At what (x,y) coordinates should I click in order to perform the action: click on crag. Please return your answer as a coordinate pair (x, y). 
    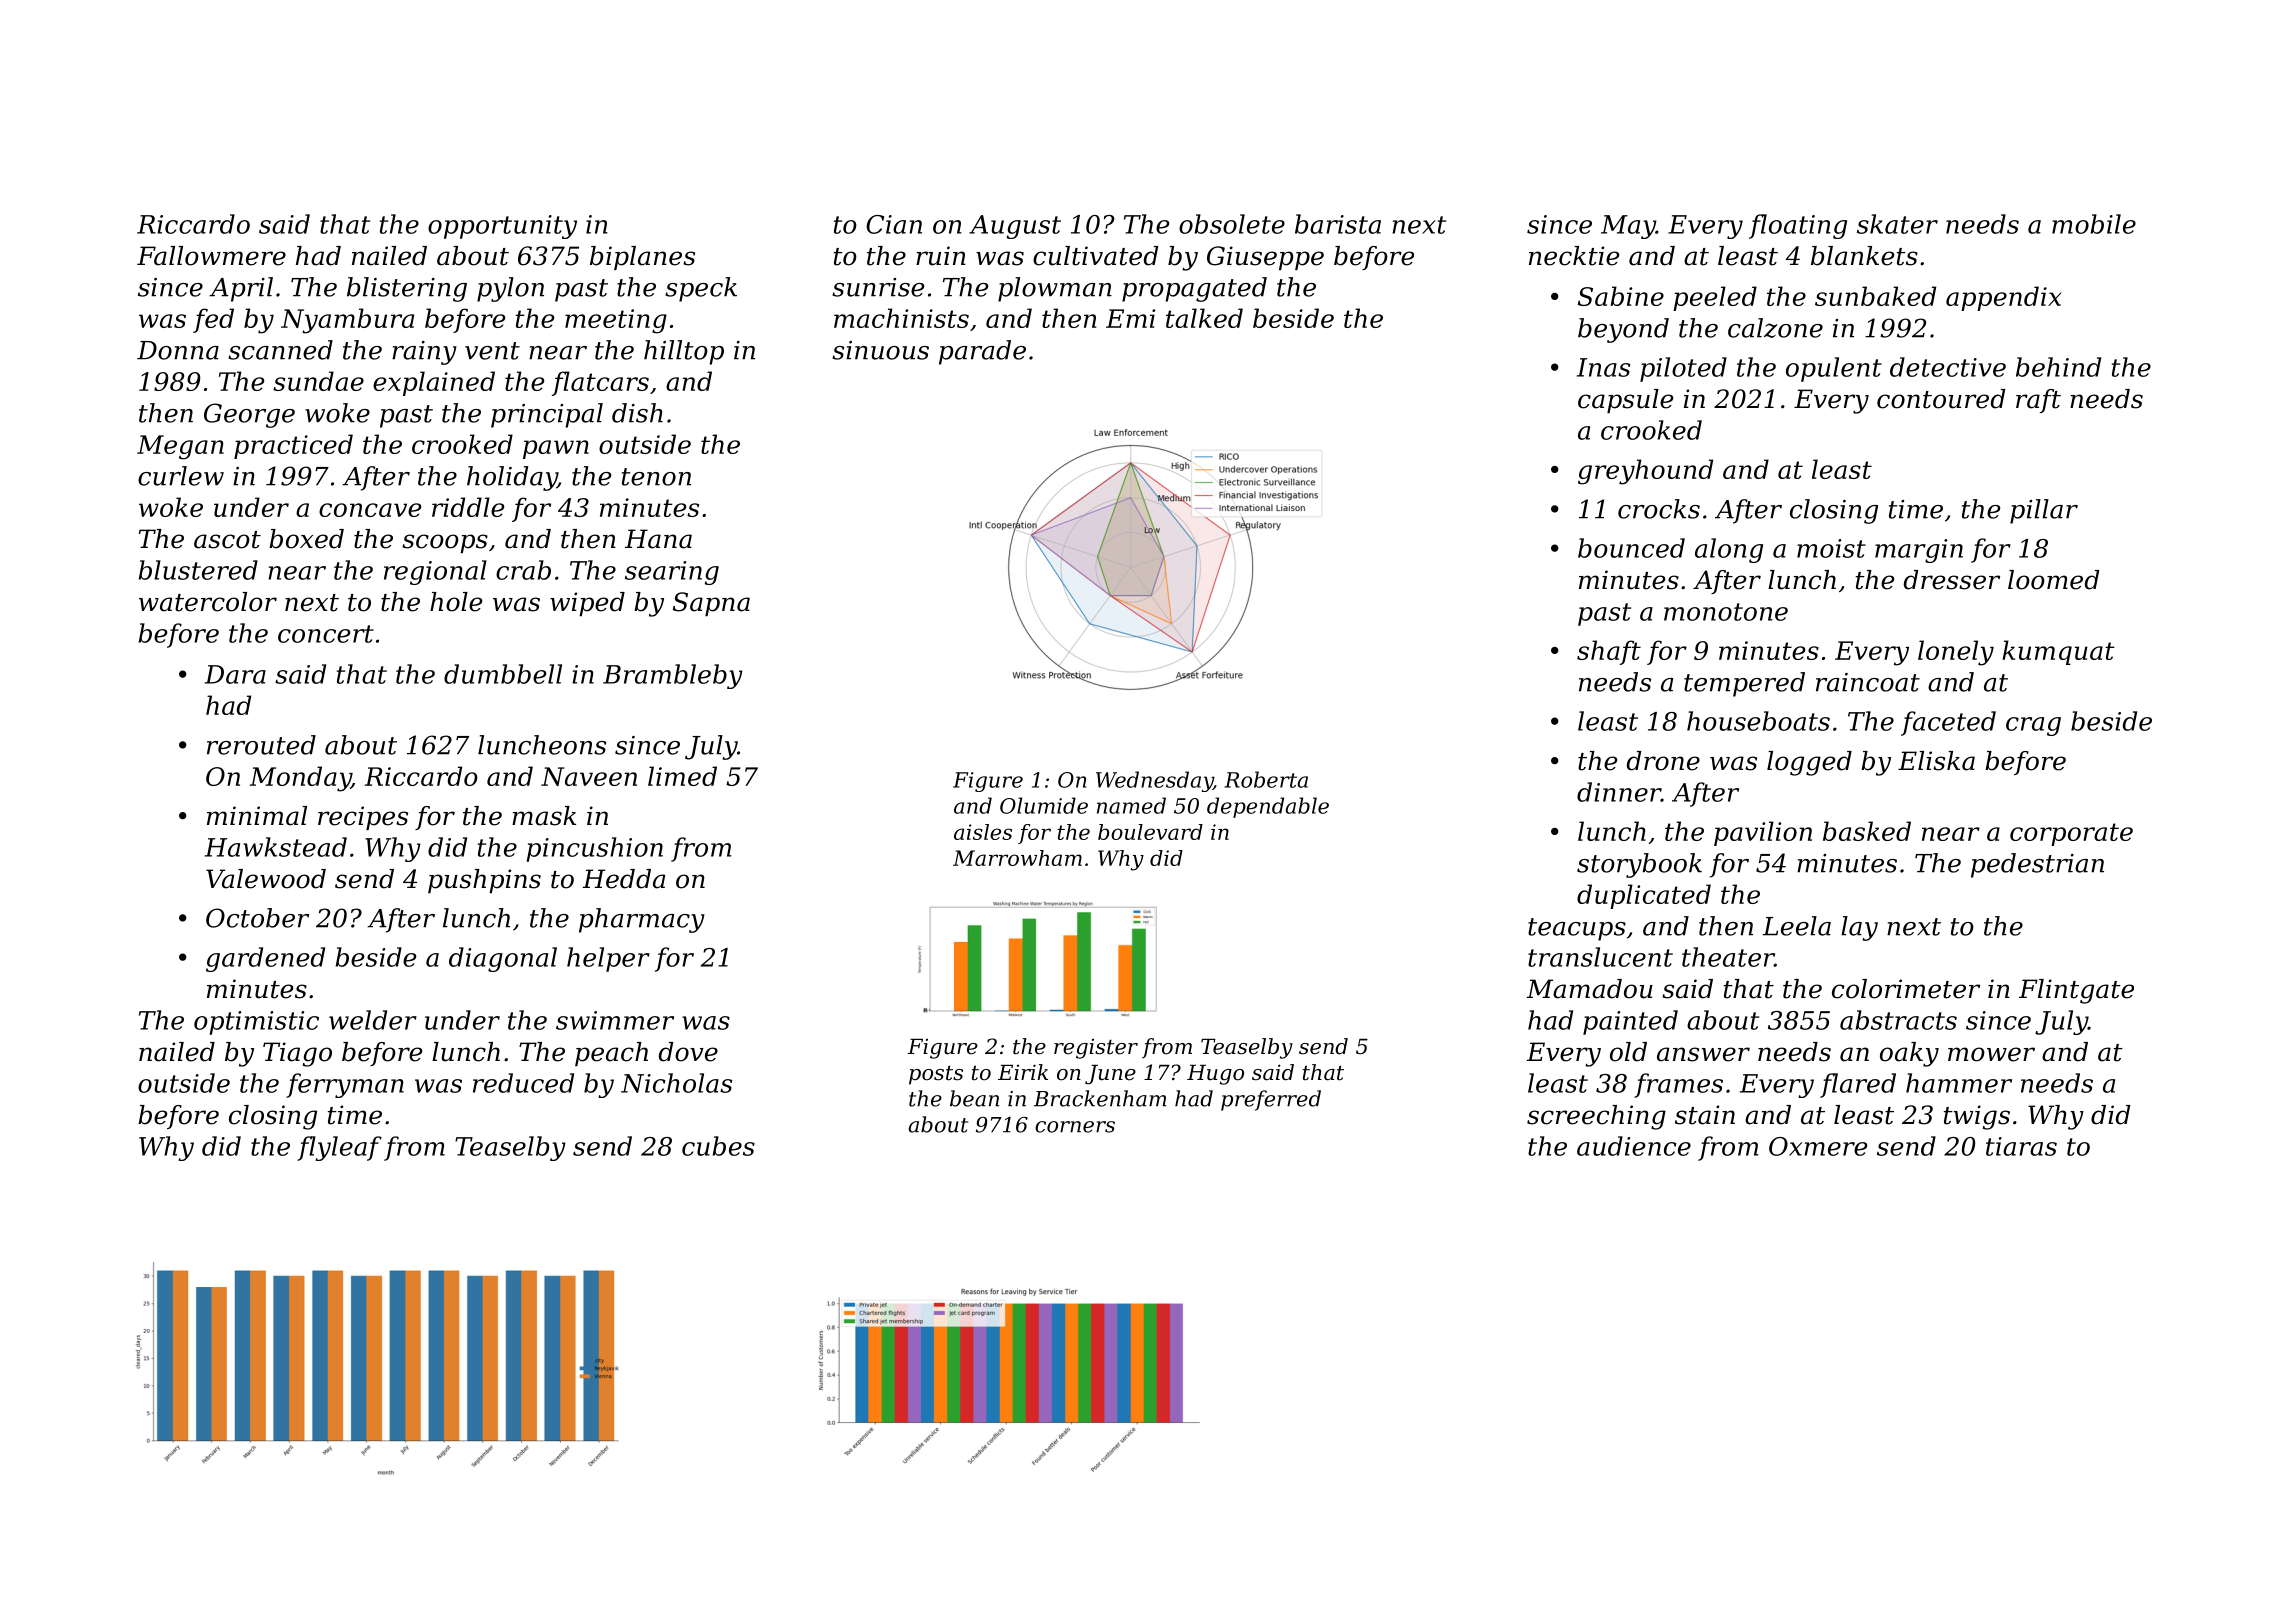
    Looking at the image, I should click on (2033, 726).
